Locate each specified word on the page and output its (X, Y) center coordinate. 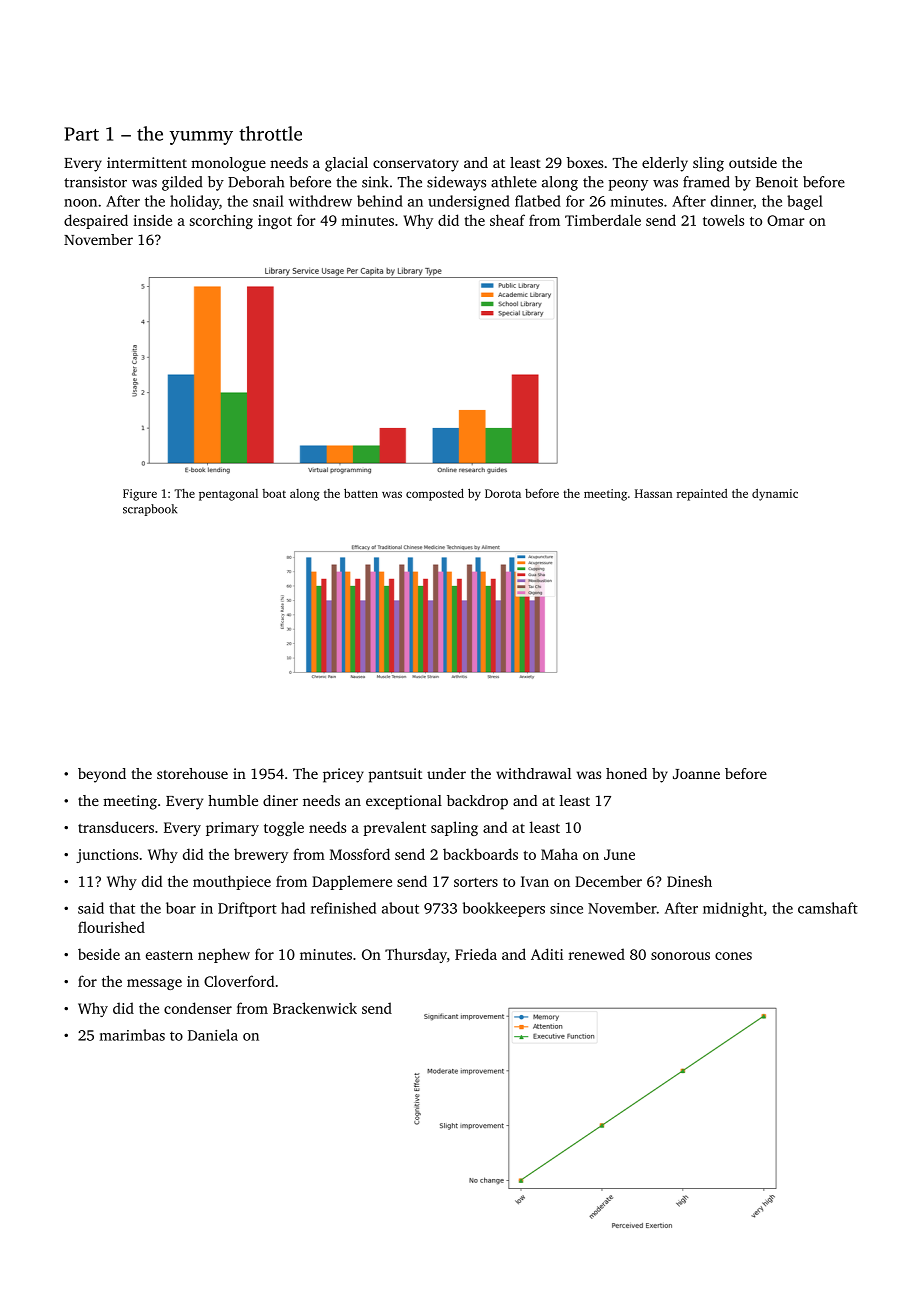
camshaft (828, 908)
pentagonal (228, 495)
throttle (270, 133)
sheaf (507, 220)
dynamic (775, 495)
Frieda (476, 954)
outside (753, 162)
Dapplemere (352, 882)
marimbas (132, 1035)
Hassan (653, 493)
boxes (585, 162)
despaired (96, 221)
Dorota (503, 493)
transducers (116, 827)
